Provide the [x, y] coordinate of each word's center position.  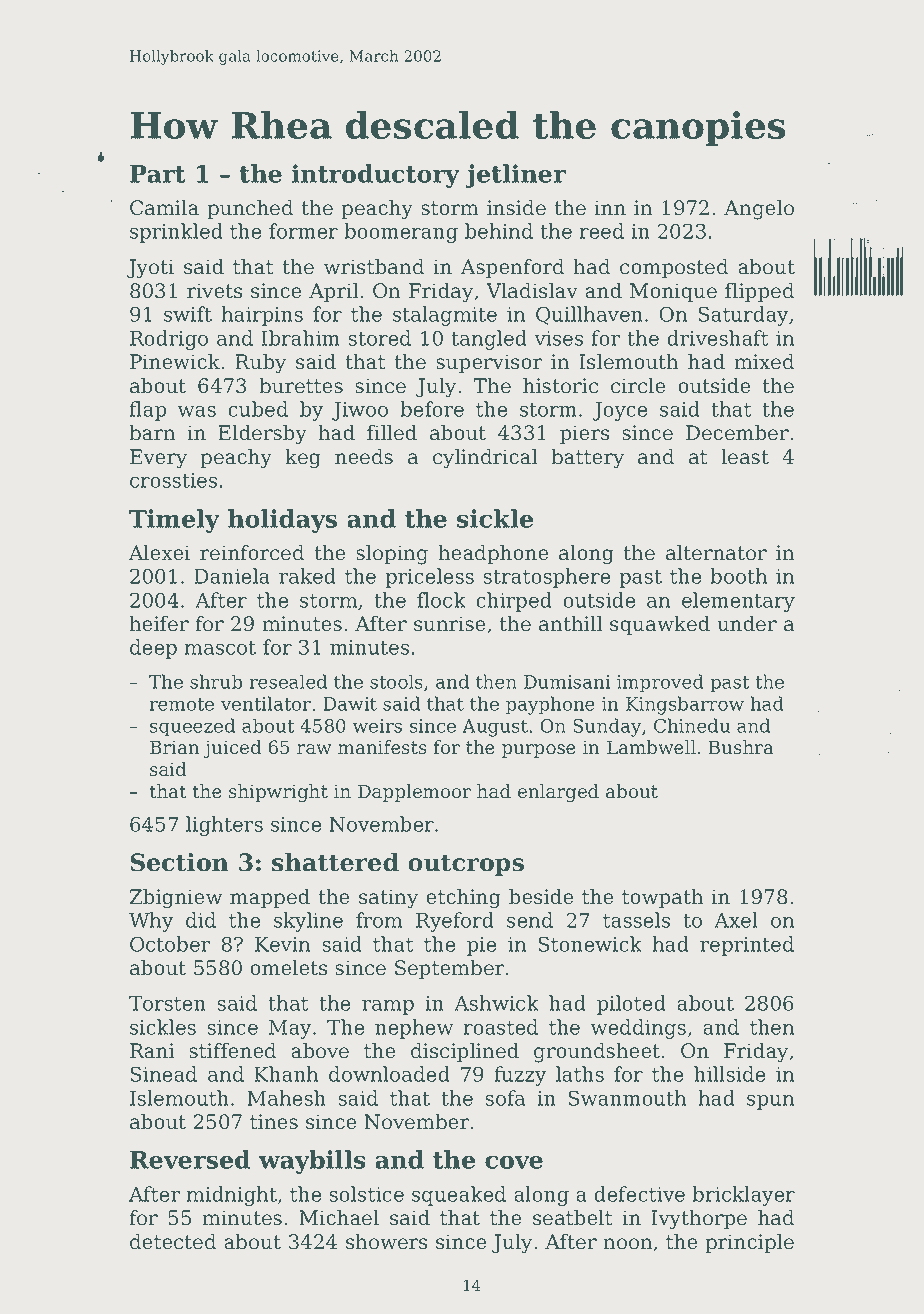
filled [392, 433]
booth [738, 576]
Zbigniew [176, 899]
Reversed [190, 1159]
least [745, 457]
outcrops [466, 865]
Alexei [159, 553]
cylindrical [485, 459]
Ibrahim [300, 338]
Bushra [741, 747]
